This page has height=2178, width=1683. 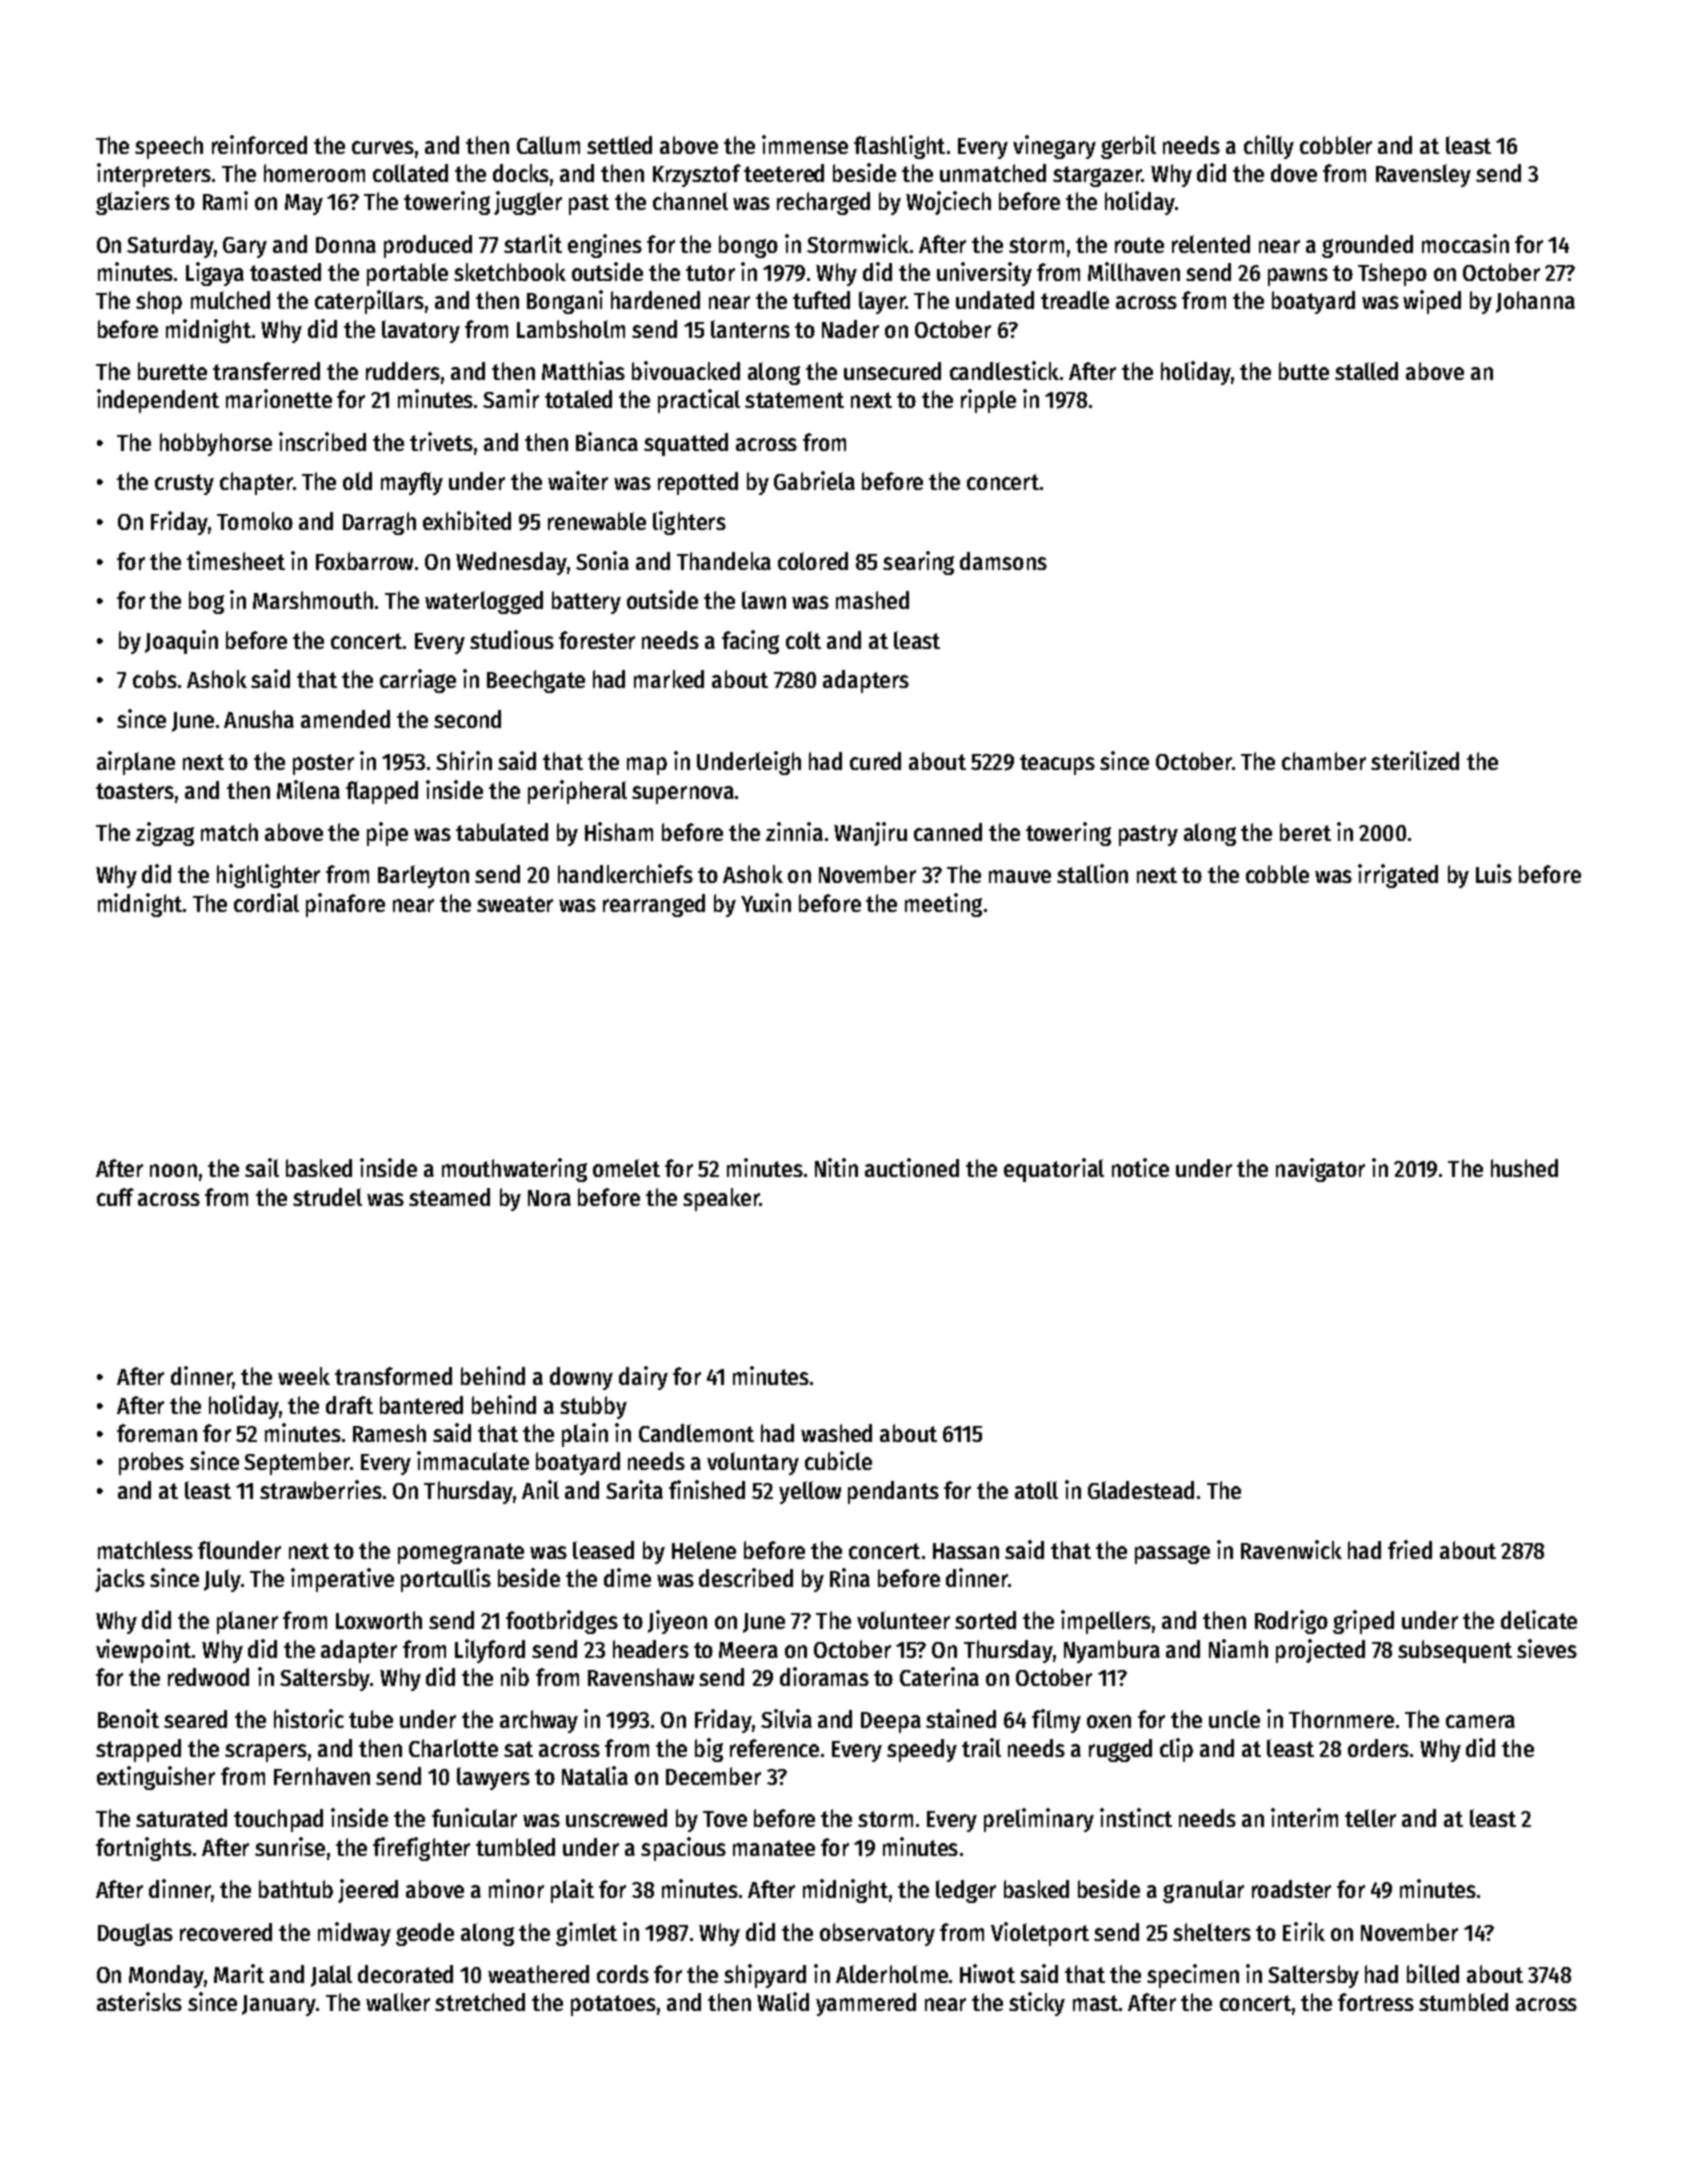 What do you see at coordinates (262, 1167) in the page?
I see `sail` at bounding box center [262, 1167].
